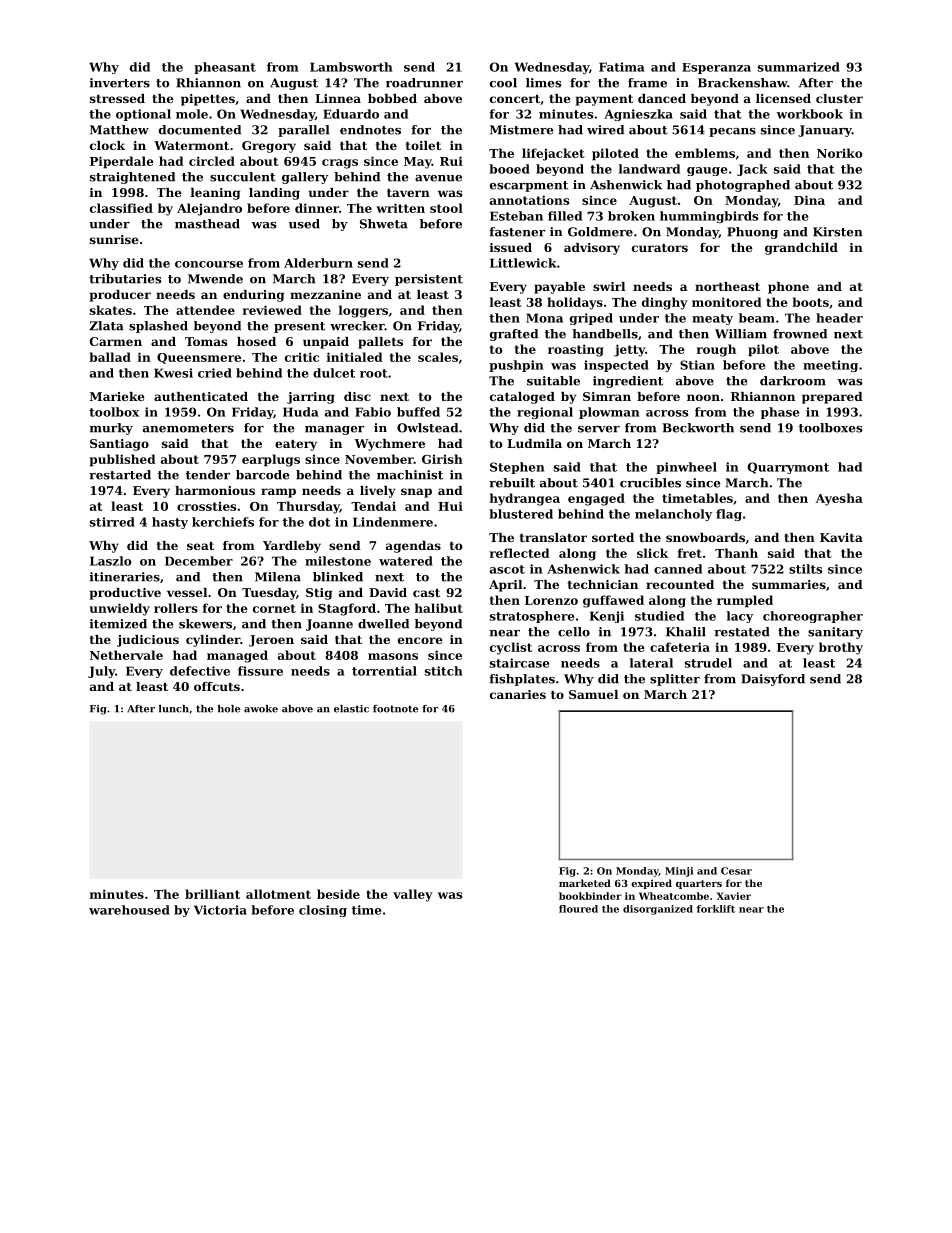 This document has height=1233, width=952. I want to click on fissure, so click(260, 671).
